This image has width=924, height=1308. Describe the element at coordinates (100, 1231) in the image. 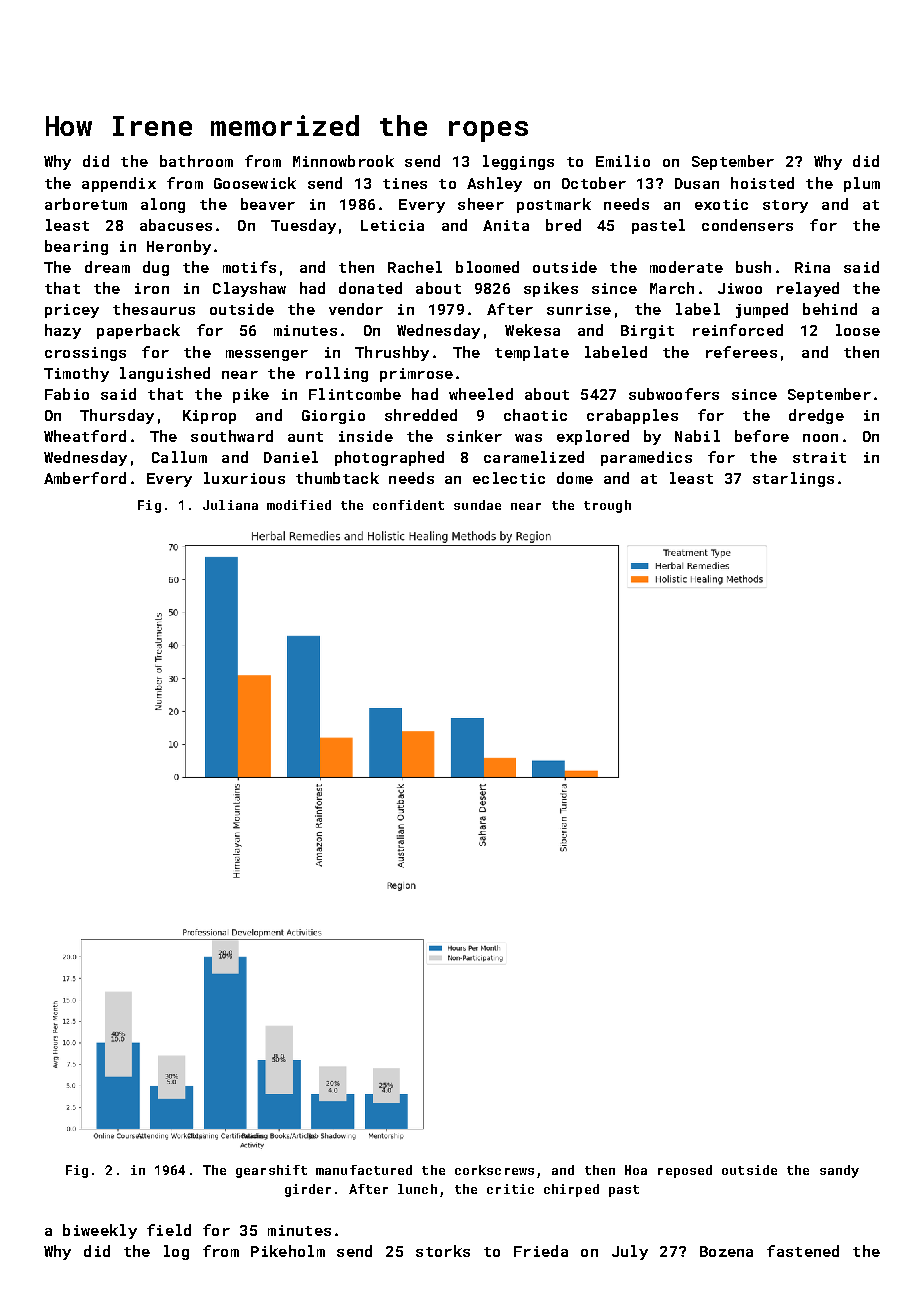

I see `biweekly` at that location.
